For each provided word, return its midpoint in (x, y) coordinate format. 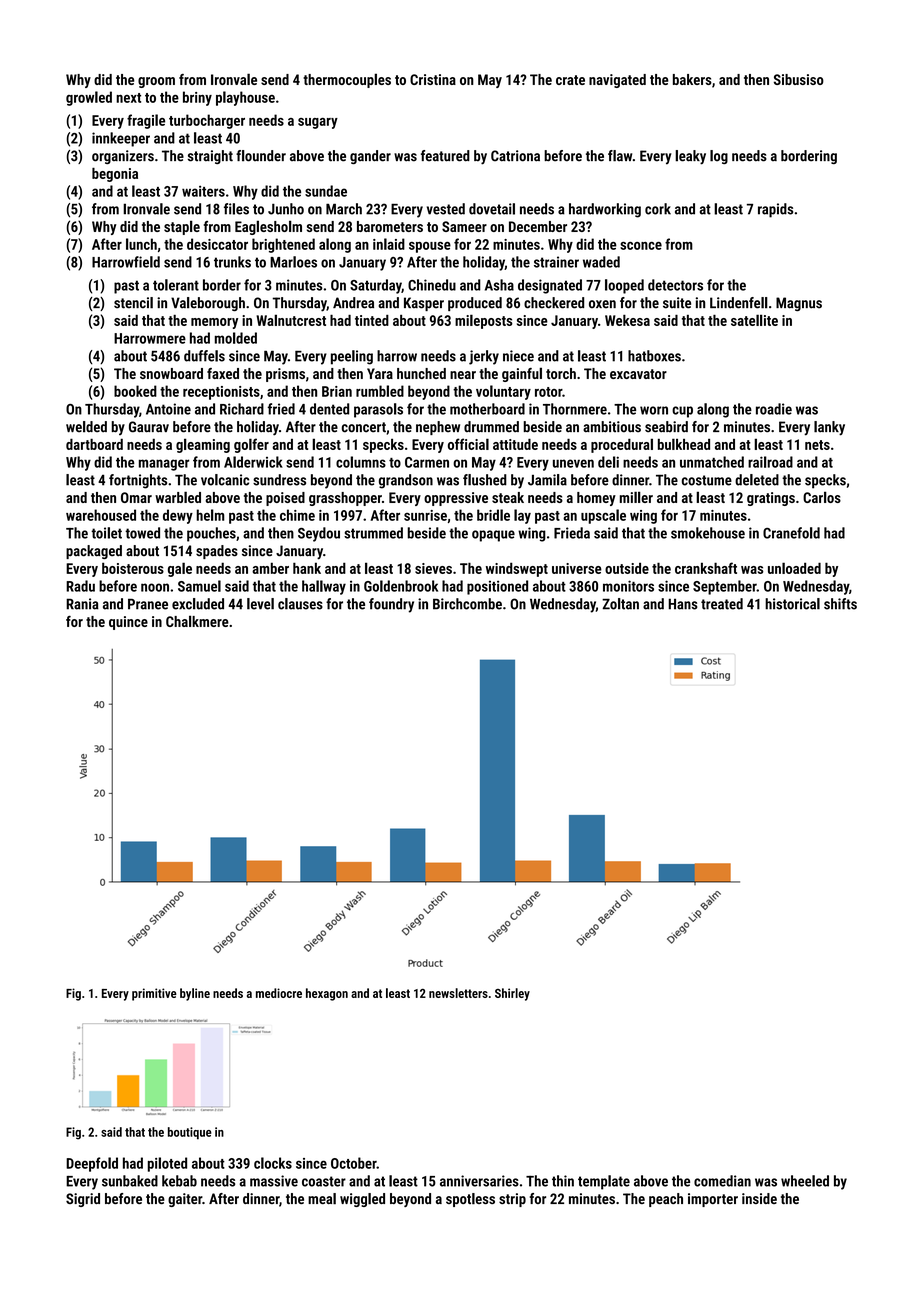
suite (677, 303)
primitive (154, 994)
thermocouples (347, 80)
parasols (378, 410)
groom (156, 82)
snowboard (171, 373)
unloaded (794, 568)
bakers (692, 79)
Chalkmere (197, 621)
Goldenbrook (401, 586)
